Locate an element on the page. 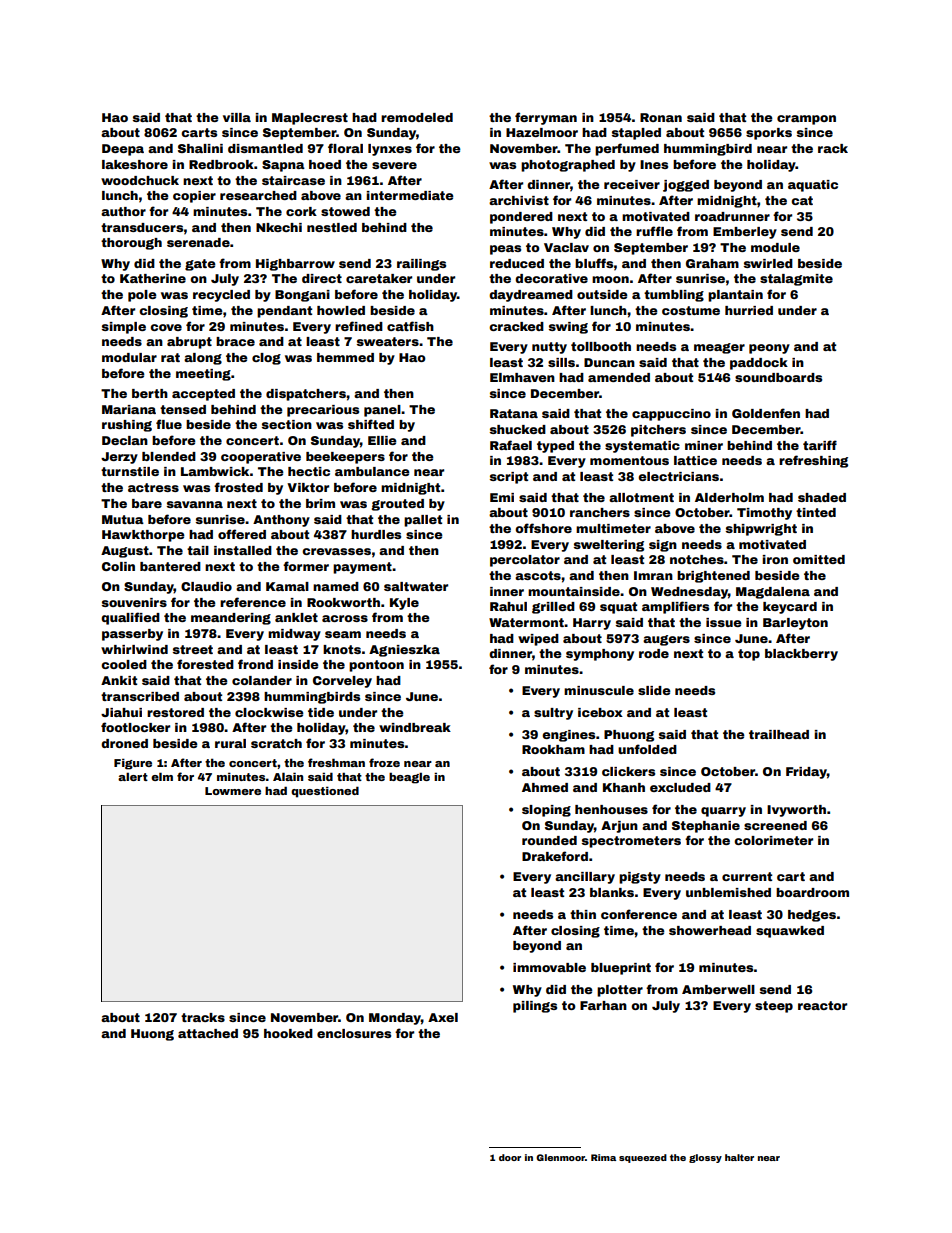  Axel is located at coordinates (443, 1017).
